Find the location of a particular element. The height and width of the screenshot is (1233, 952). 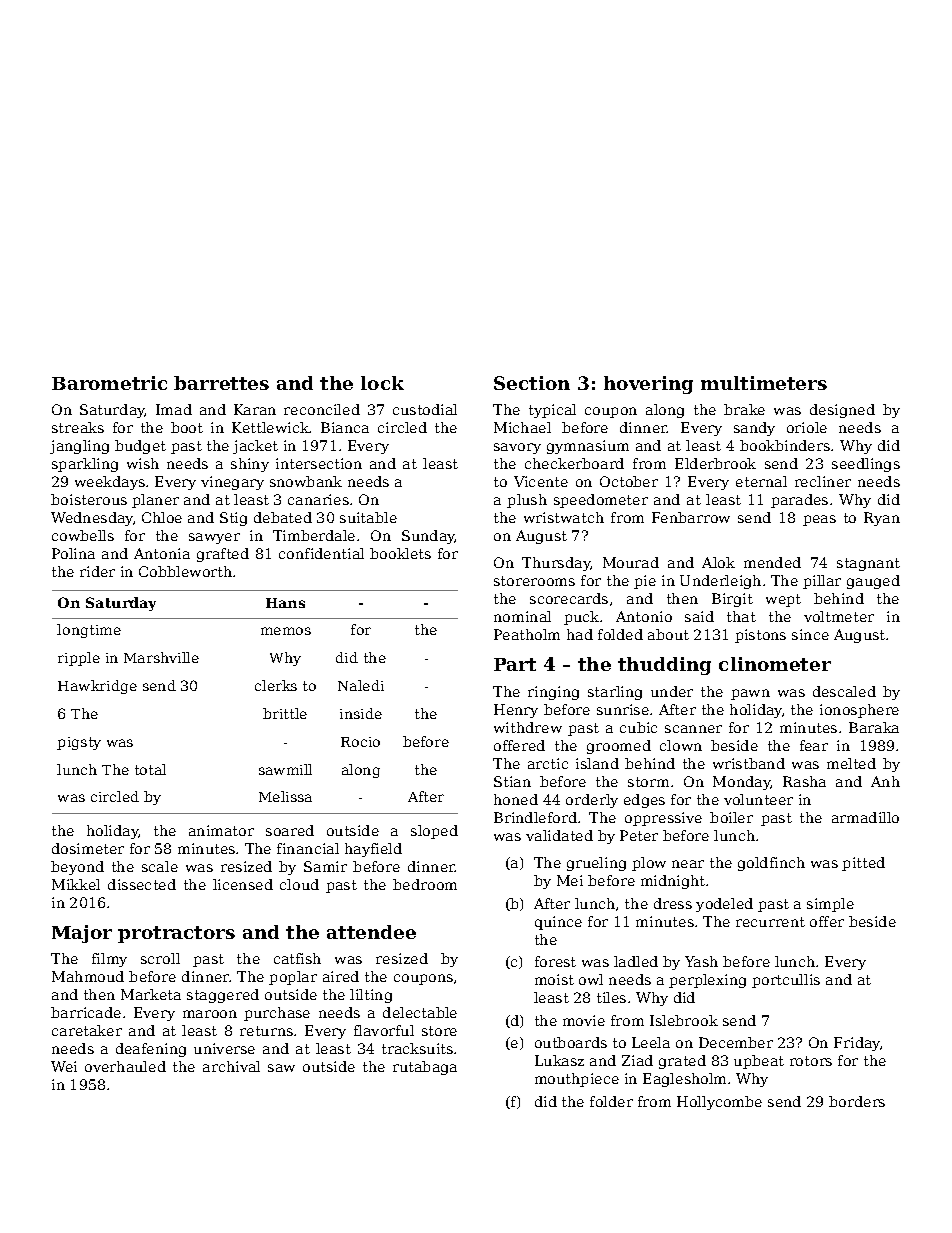

Stian is located at coordinates (512, 781).
